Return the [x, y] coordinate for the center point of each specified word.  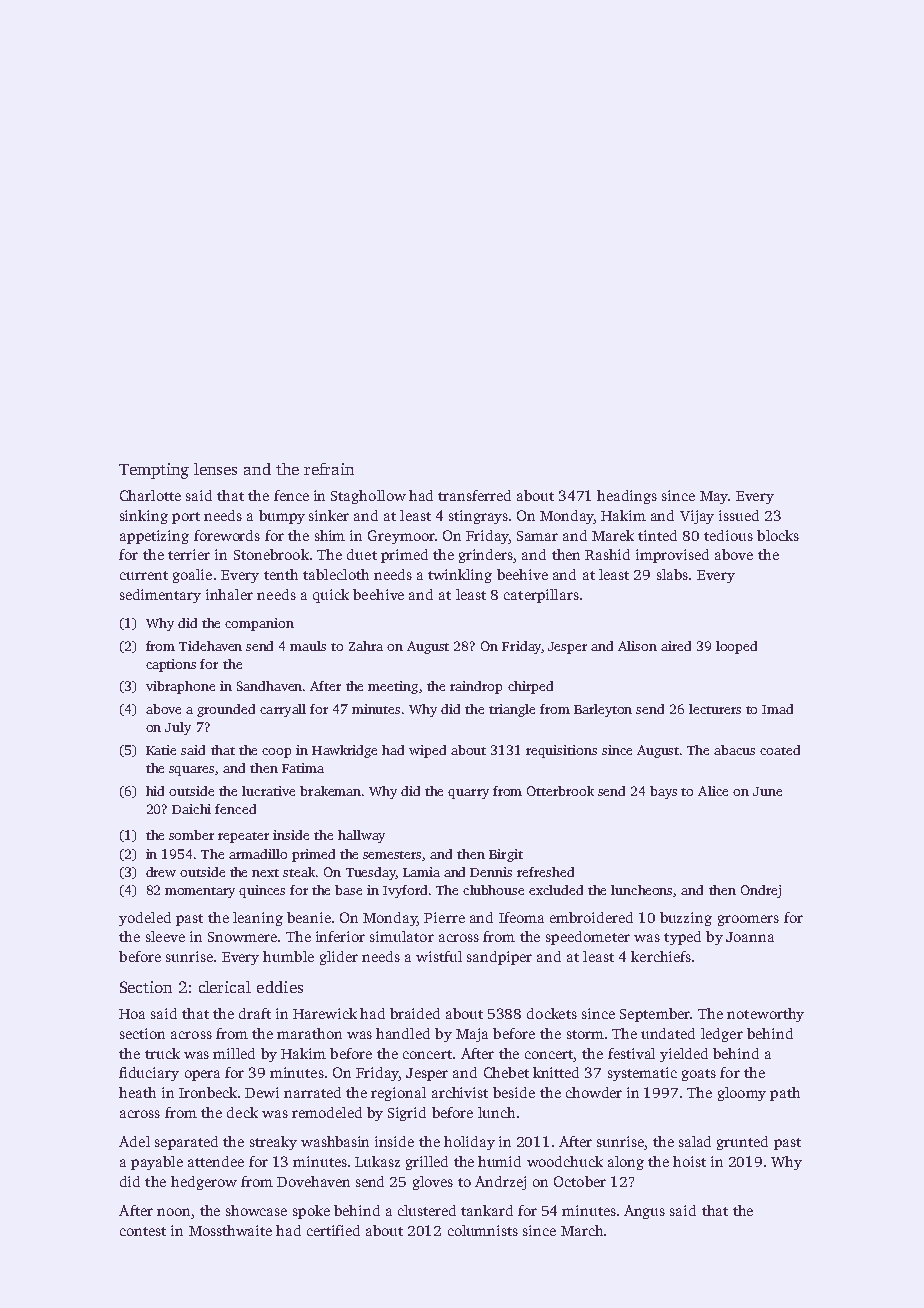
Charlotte [150, 495]
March [582, 1230]
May [714, 497]
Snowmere [242, 937]
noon [173, 1212]
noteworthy [765, 1015]
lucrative [268, 791]
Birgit [506, 855]
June [767, 791]
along [626, 1163]
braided [415, 1013]
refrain [329, 469]
